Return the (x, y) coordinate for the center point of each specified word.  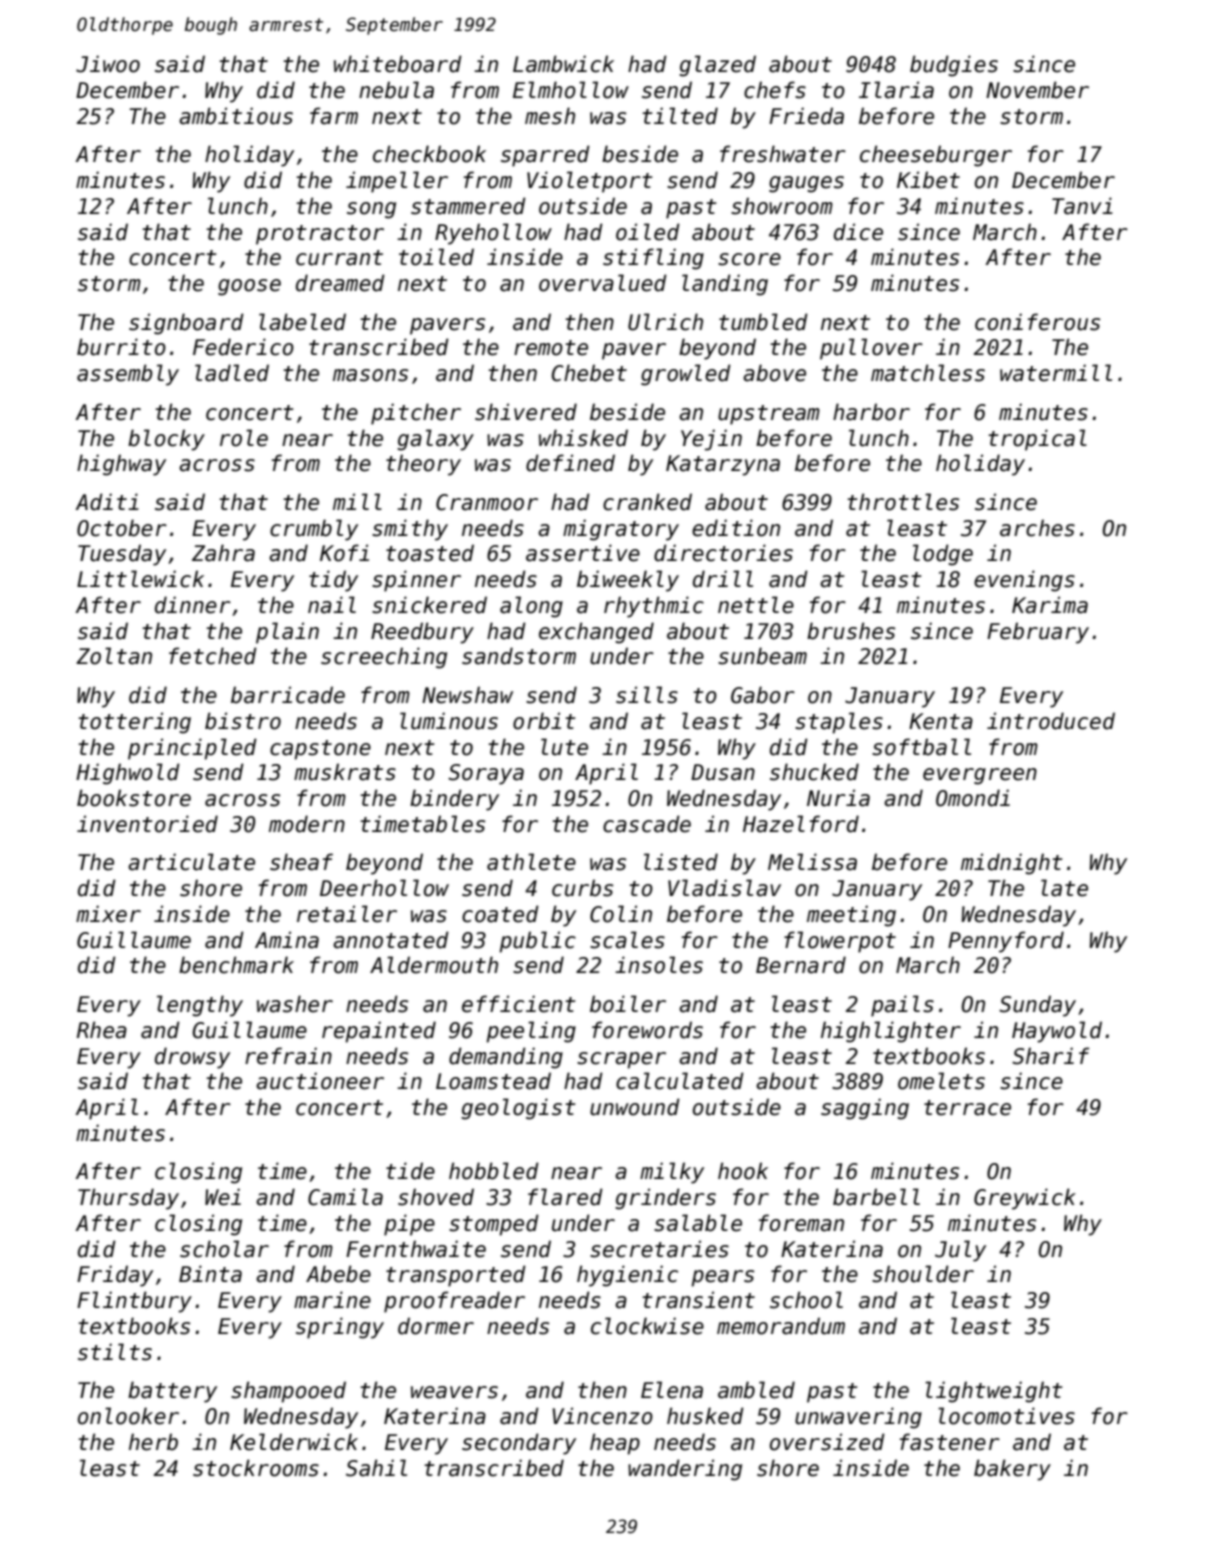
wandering (685, 1470)
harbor (871, 412)
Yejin (711, 440)
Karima (1050, 605)
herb (153, 1442)
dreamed (340, 283)
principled (192, 749)
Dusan (723, 772)
